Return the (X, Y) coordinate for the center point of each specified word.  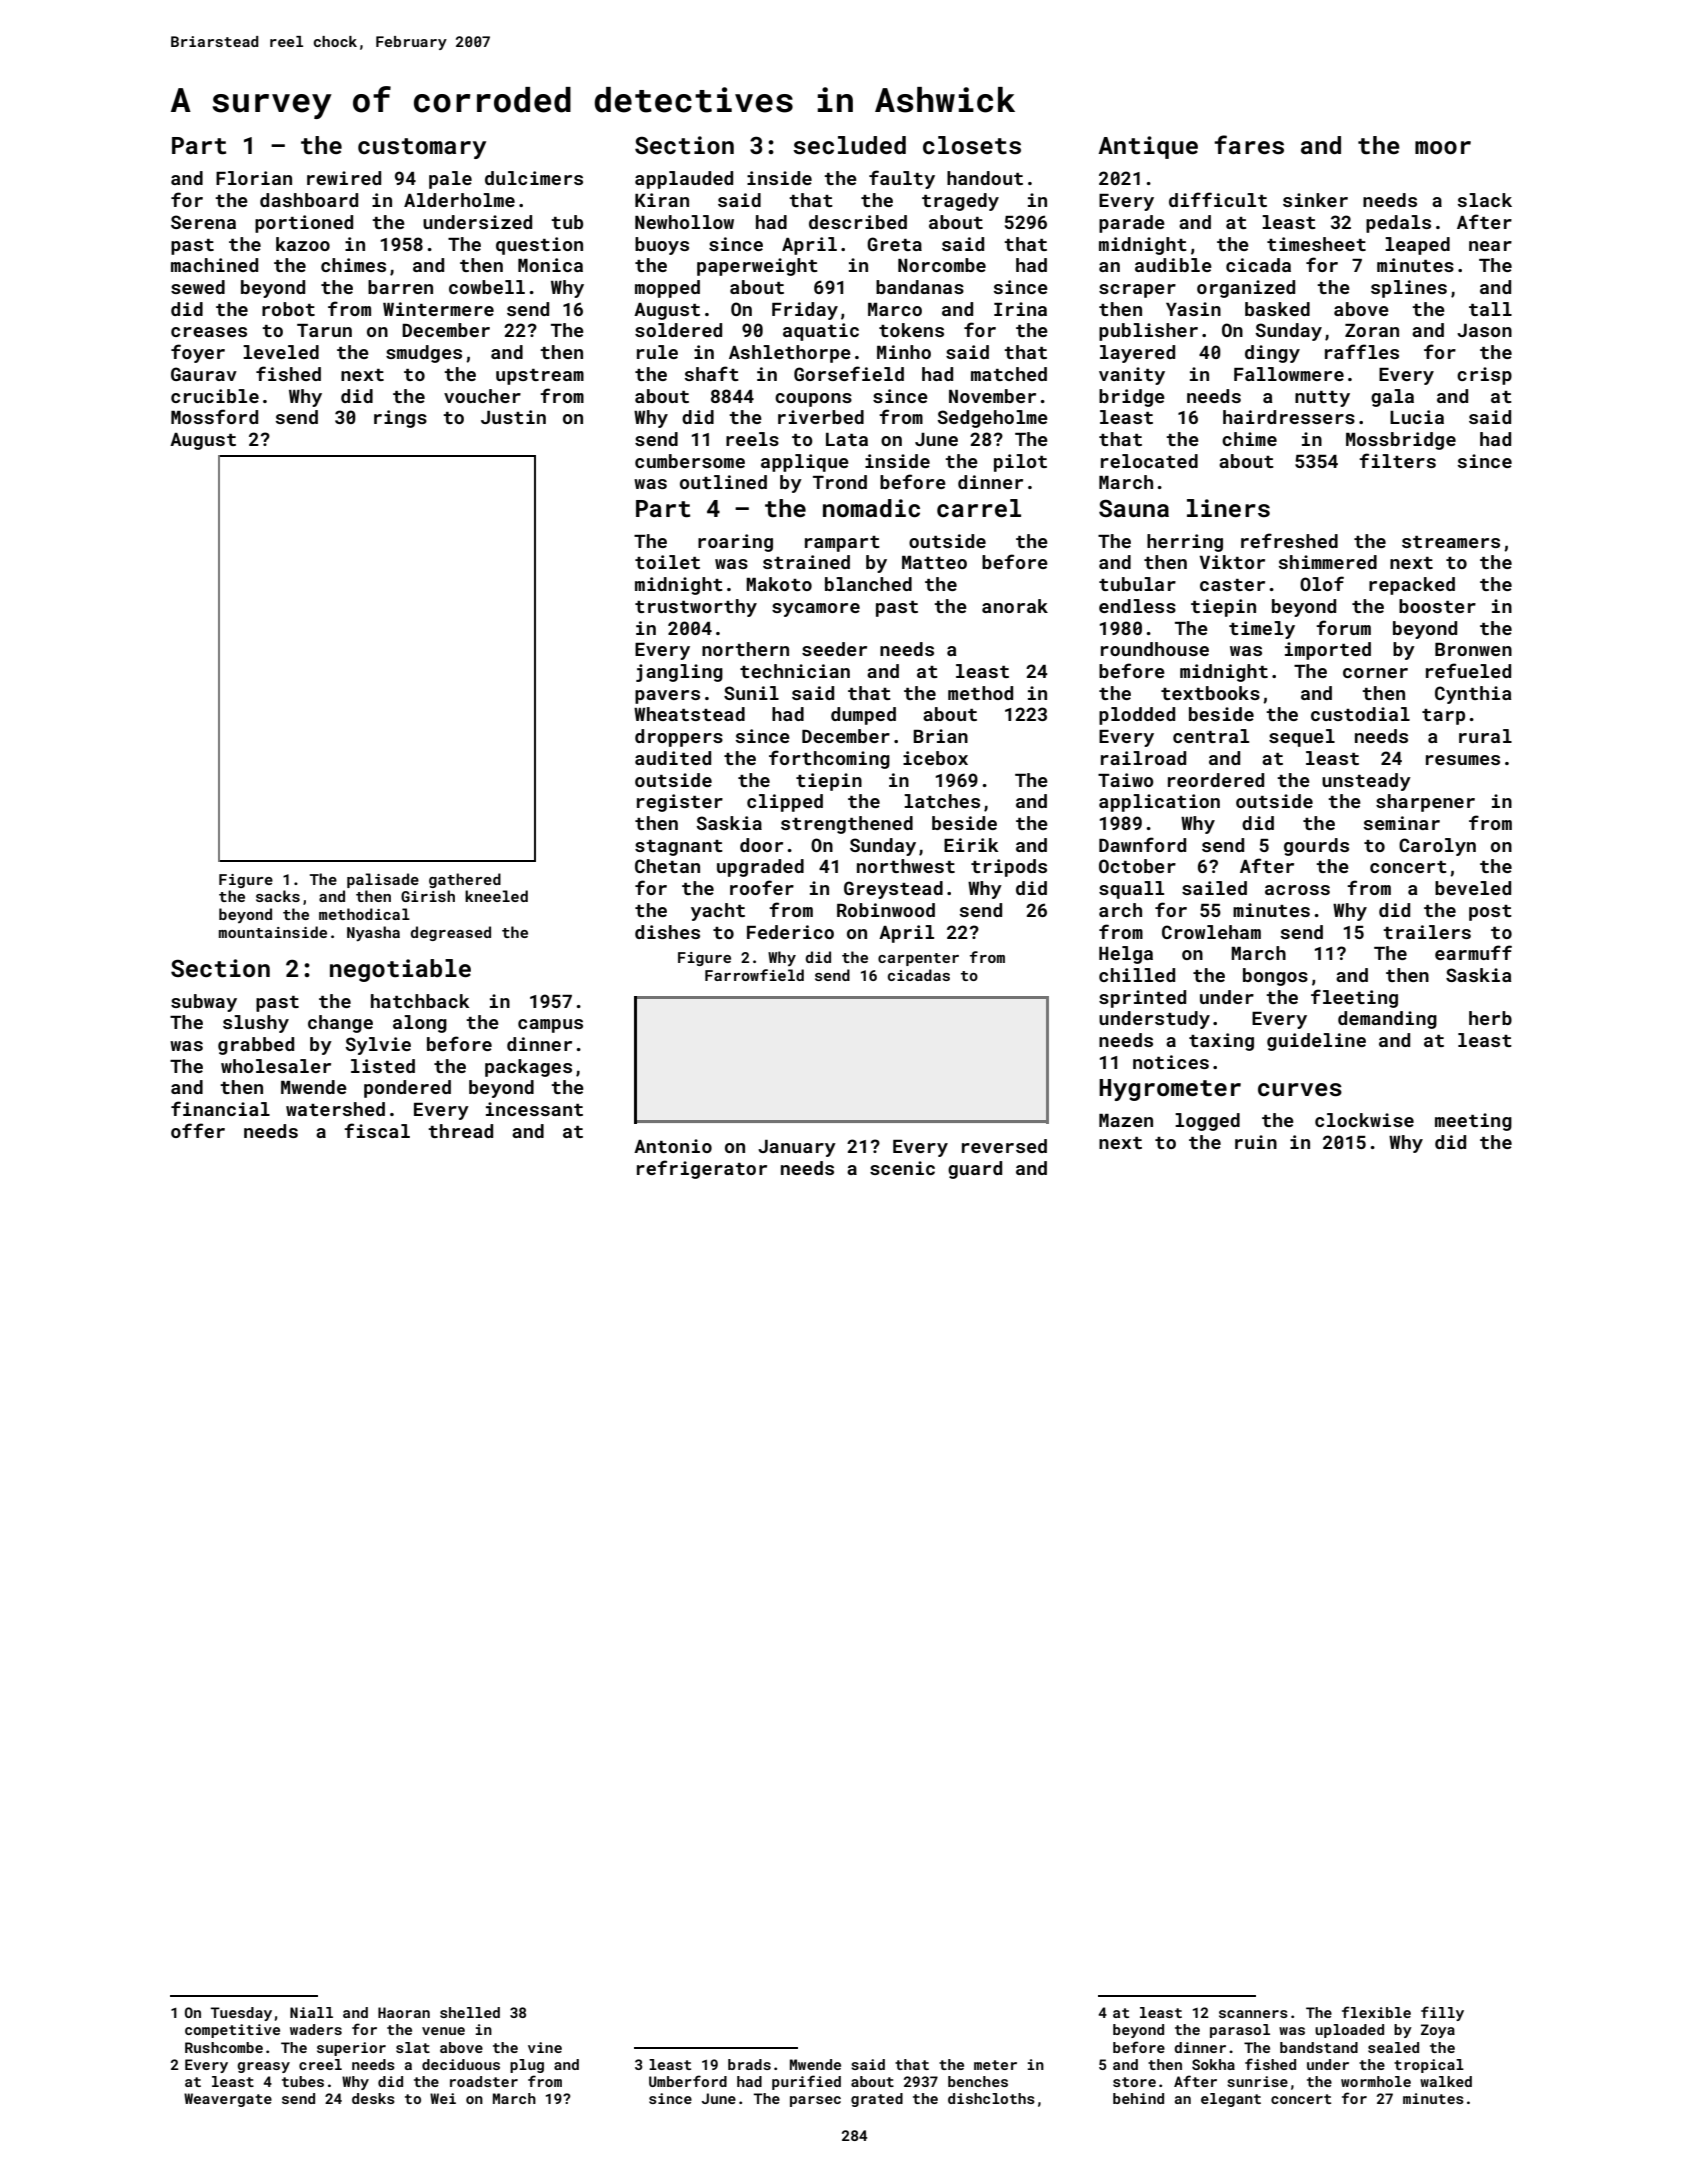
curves (1300, 1090)
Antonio (673, 1146)
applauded (684, 180)
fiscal (377, 1130)
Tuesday (241, 2014)
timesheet (1316, 244)
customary (422, 148)
